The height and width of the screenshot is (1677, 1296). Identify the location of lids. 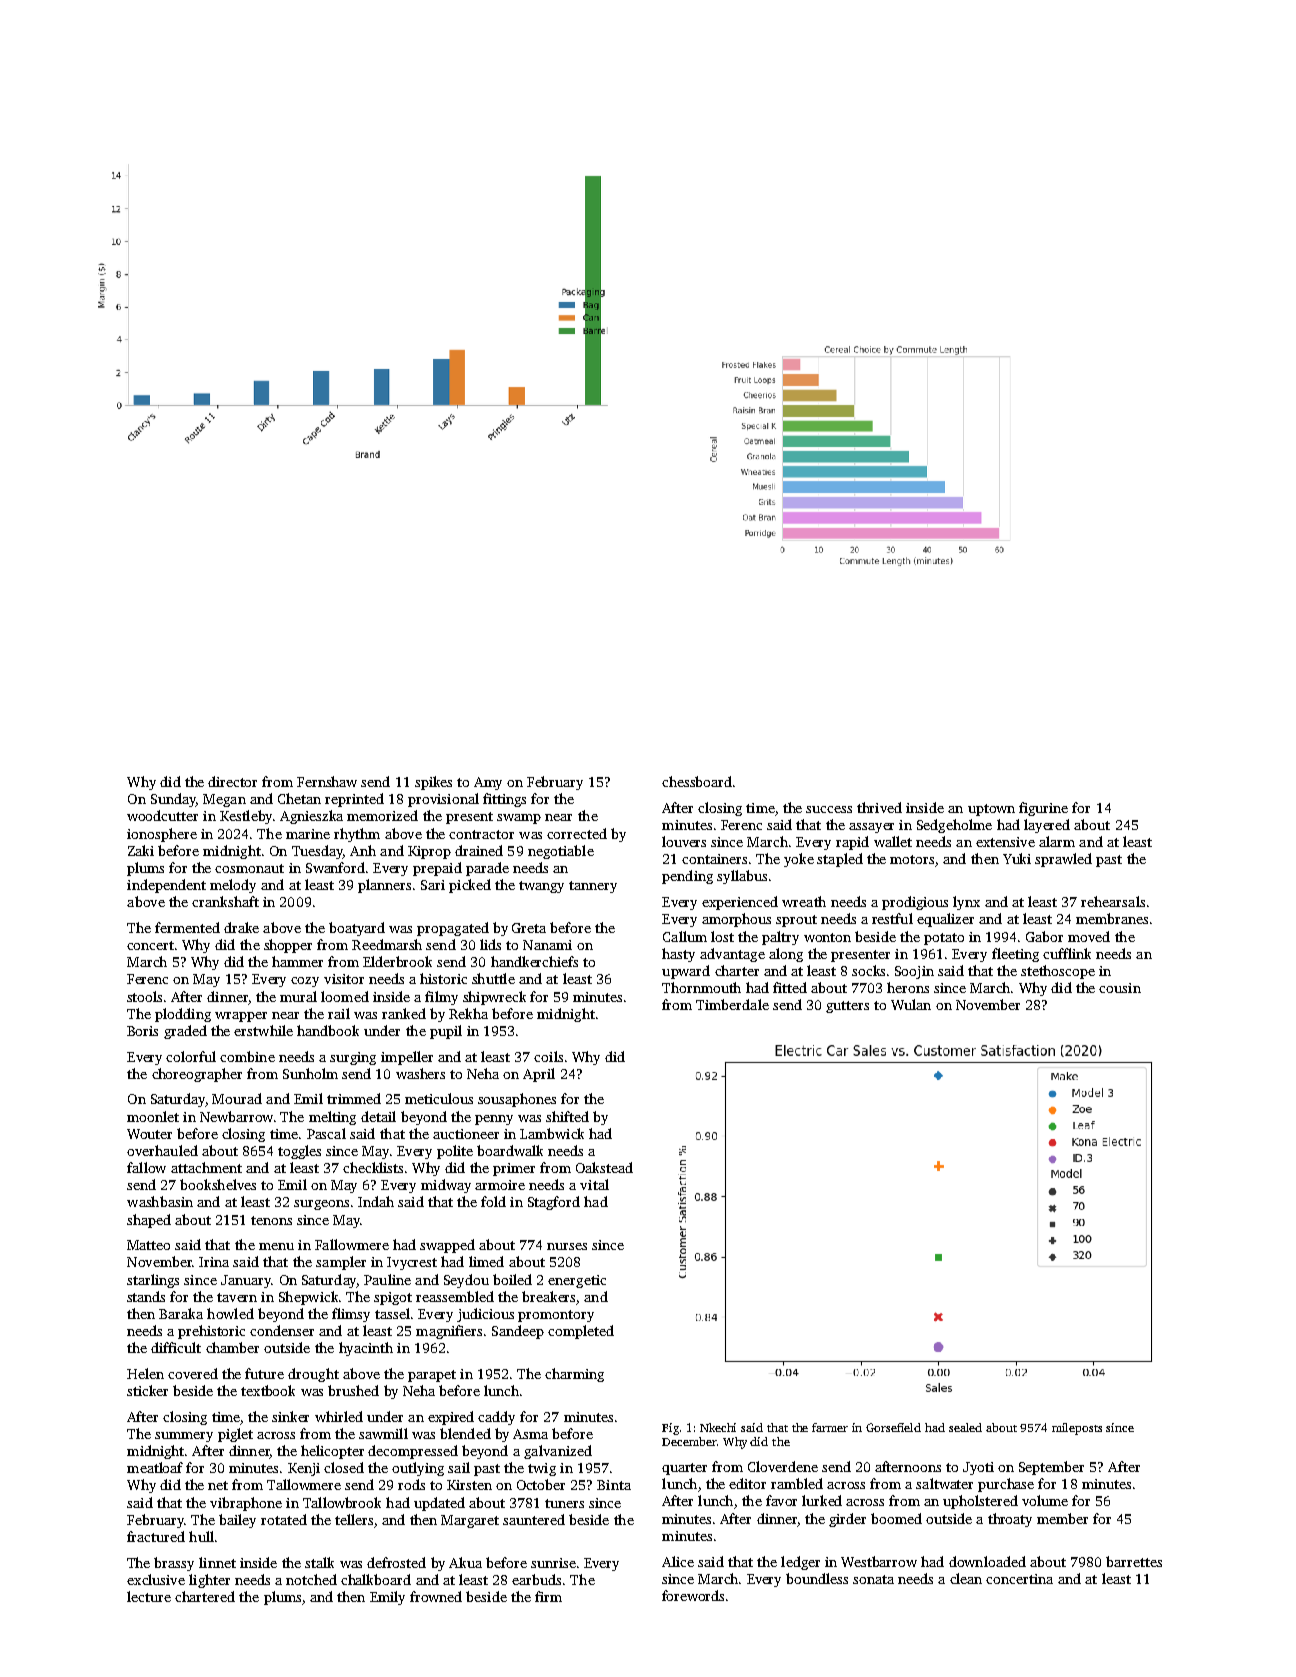
(490, 944).
